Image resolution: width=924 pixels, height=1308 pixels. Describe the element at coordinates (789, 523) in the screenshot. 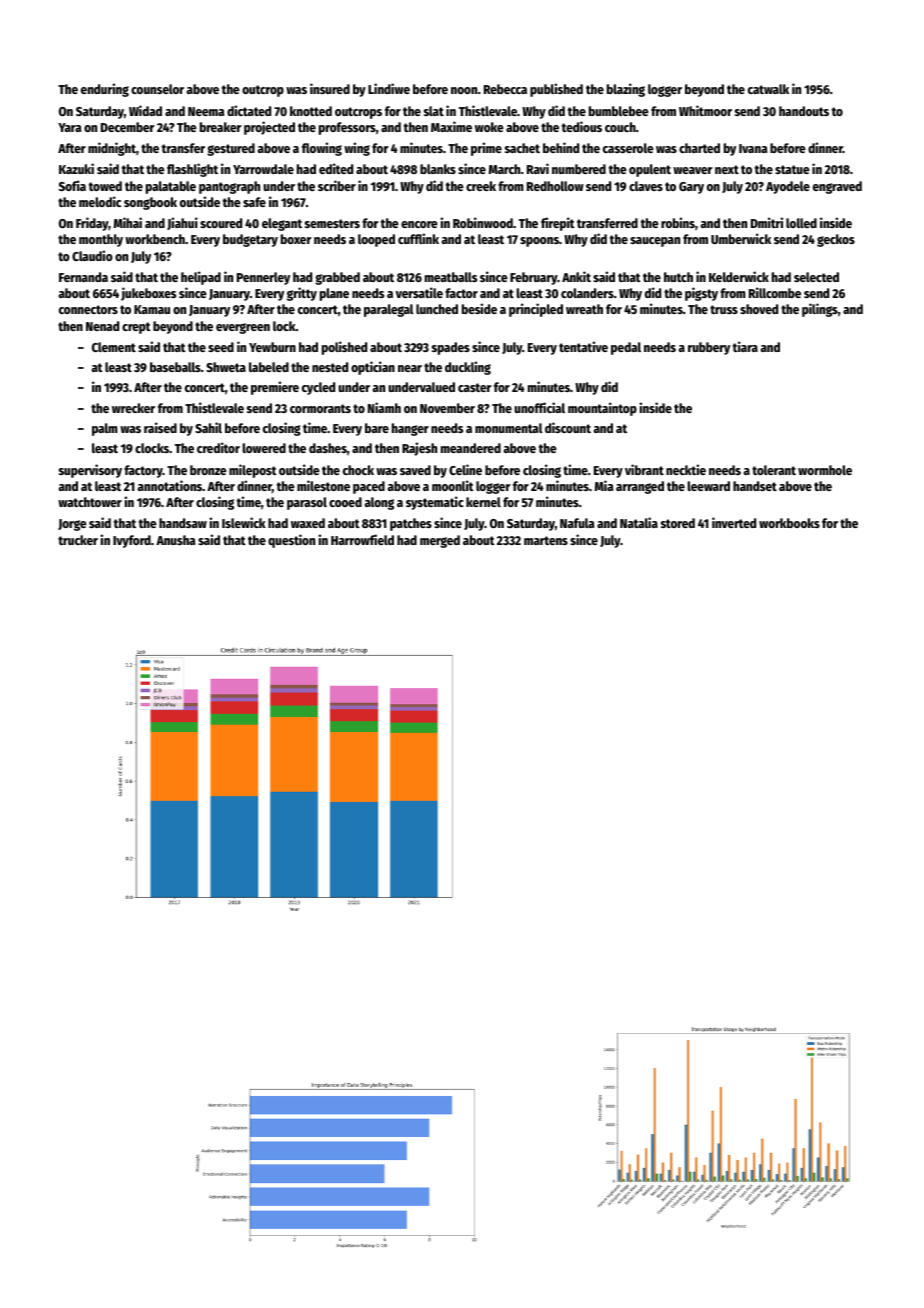

I see `workbooks` at that location.
